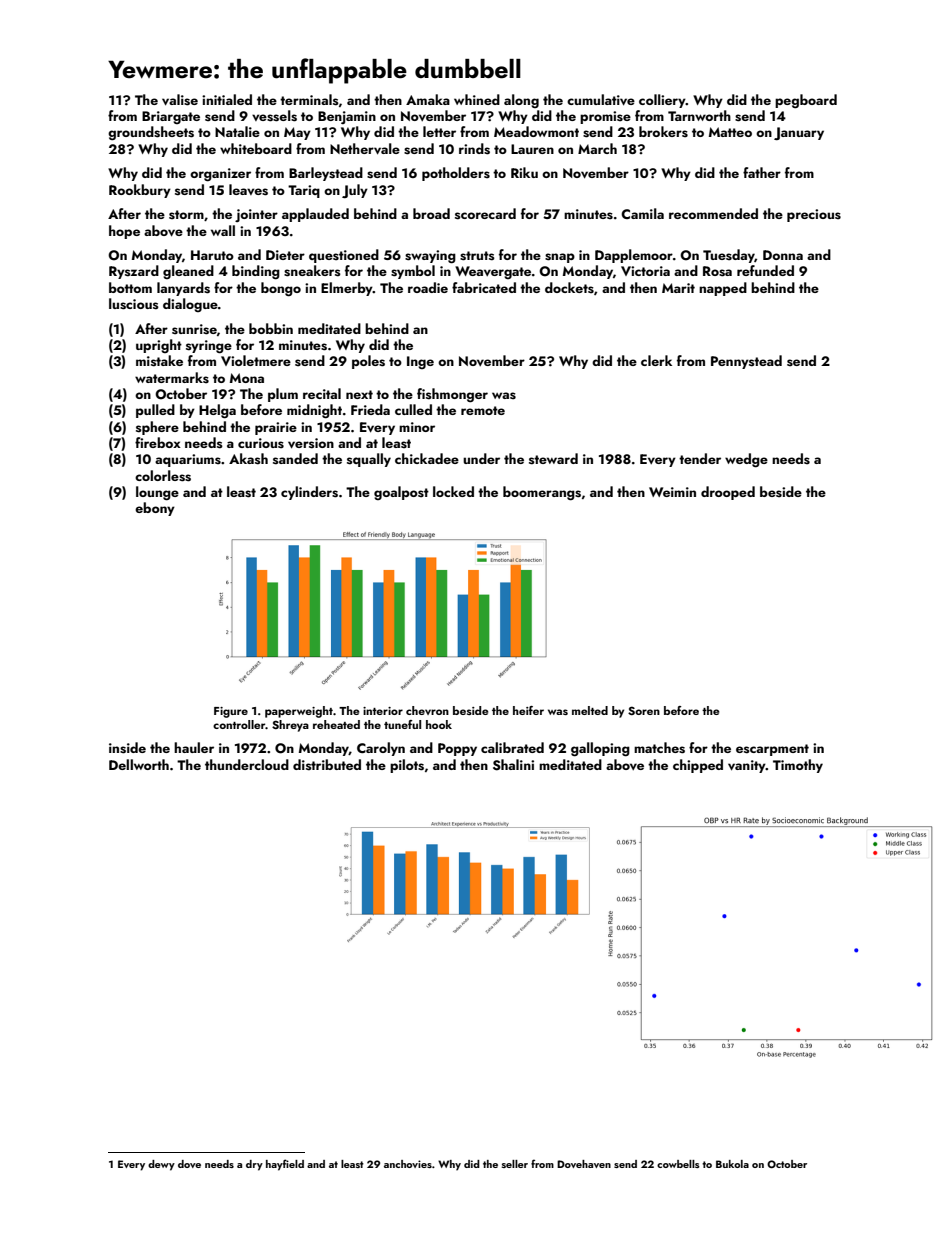  What do you see at coordinates (408, 1164) in the screenshot?
I see `anchovies` at bounding box center [408, 1164].
